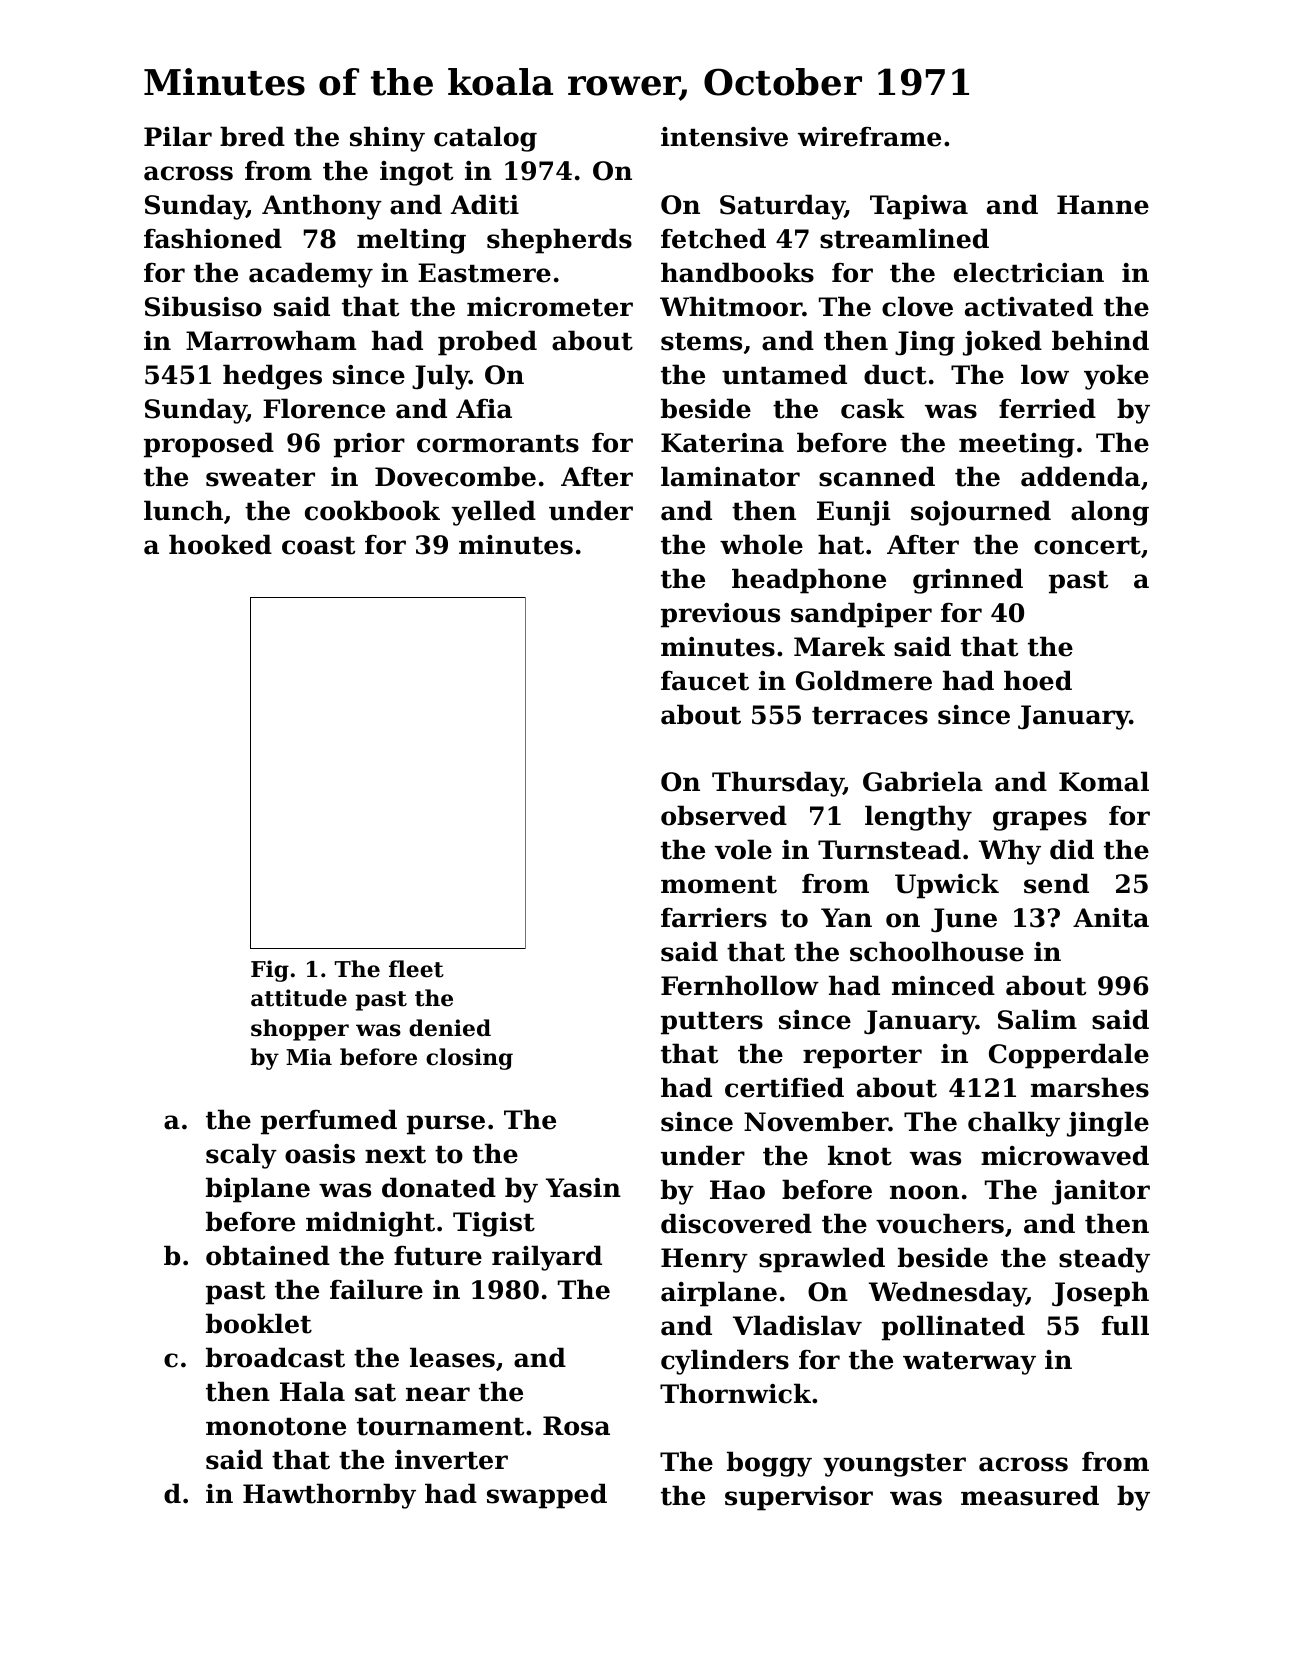  What do you see at coordinates (493, 513) in the document?
I see `yelled` at bounding box center [493, 513].
